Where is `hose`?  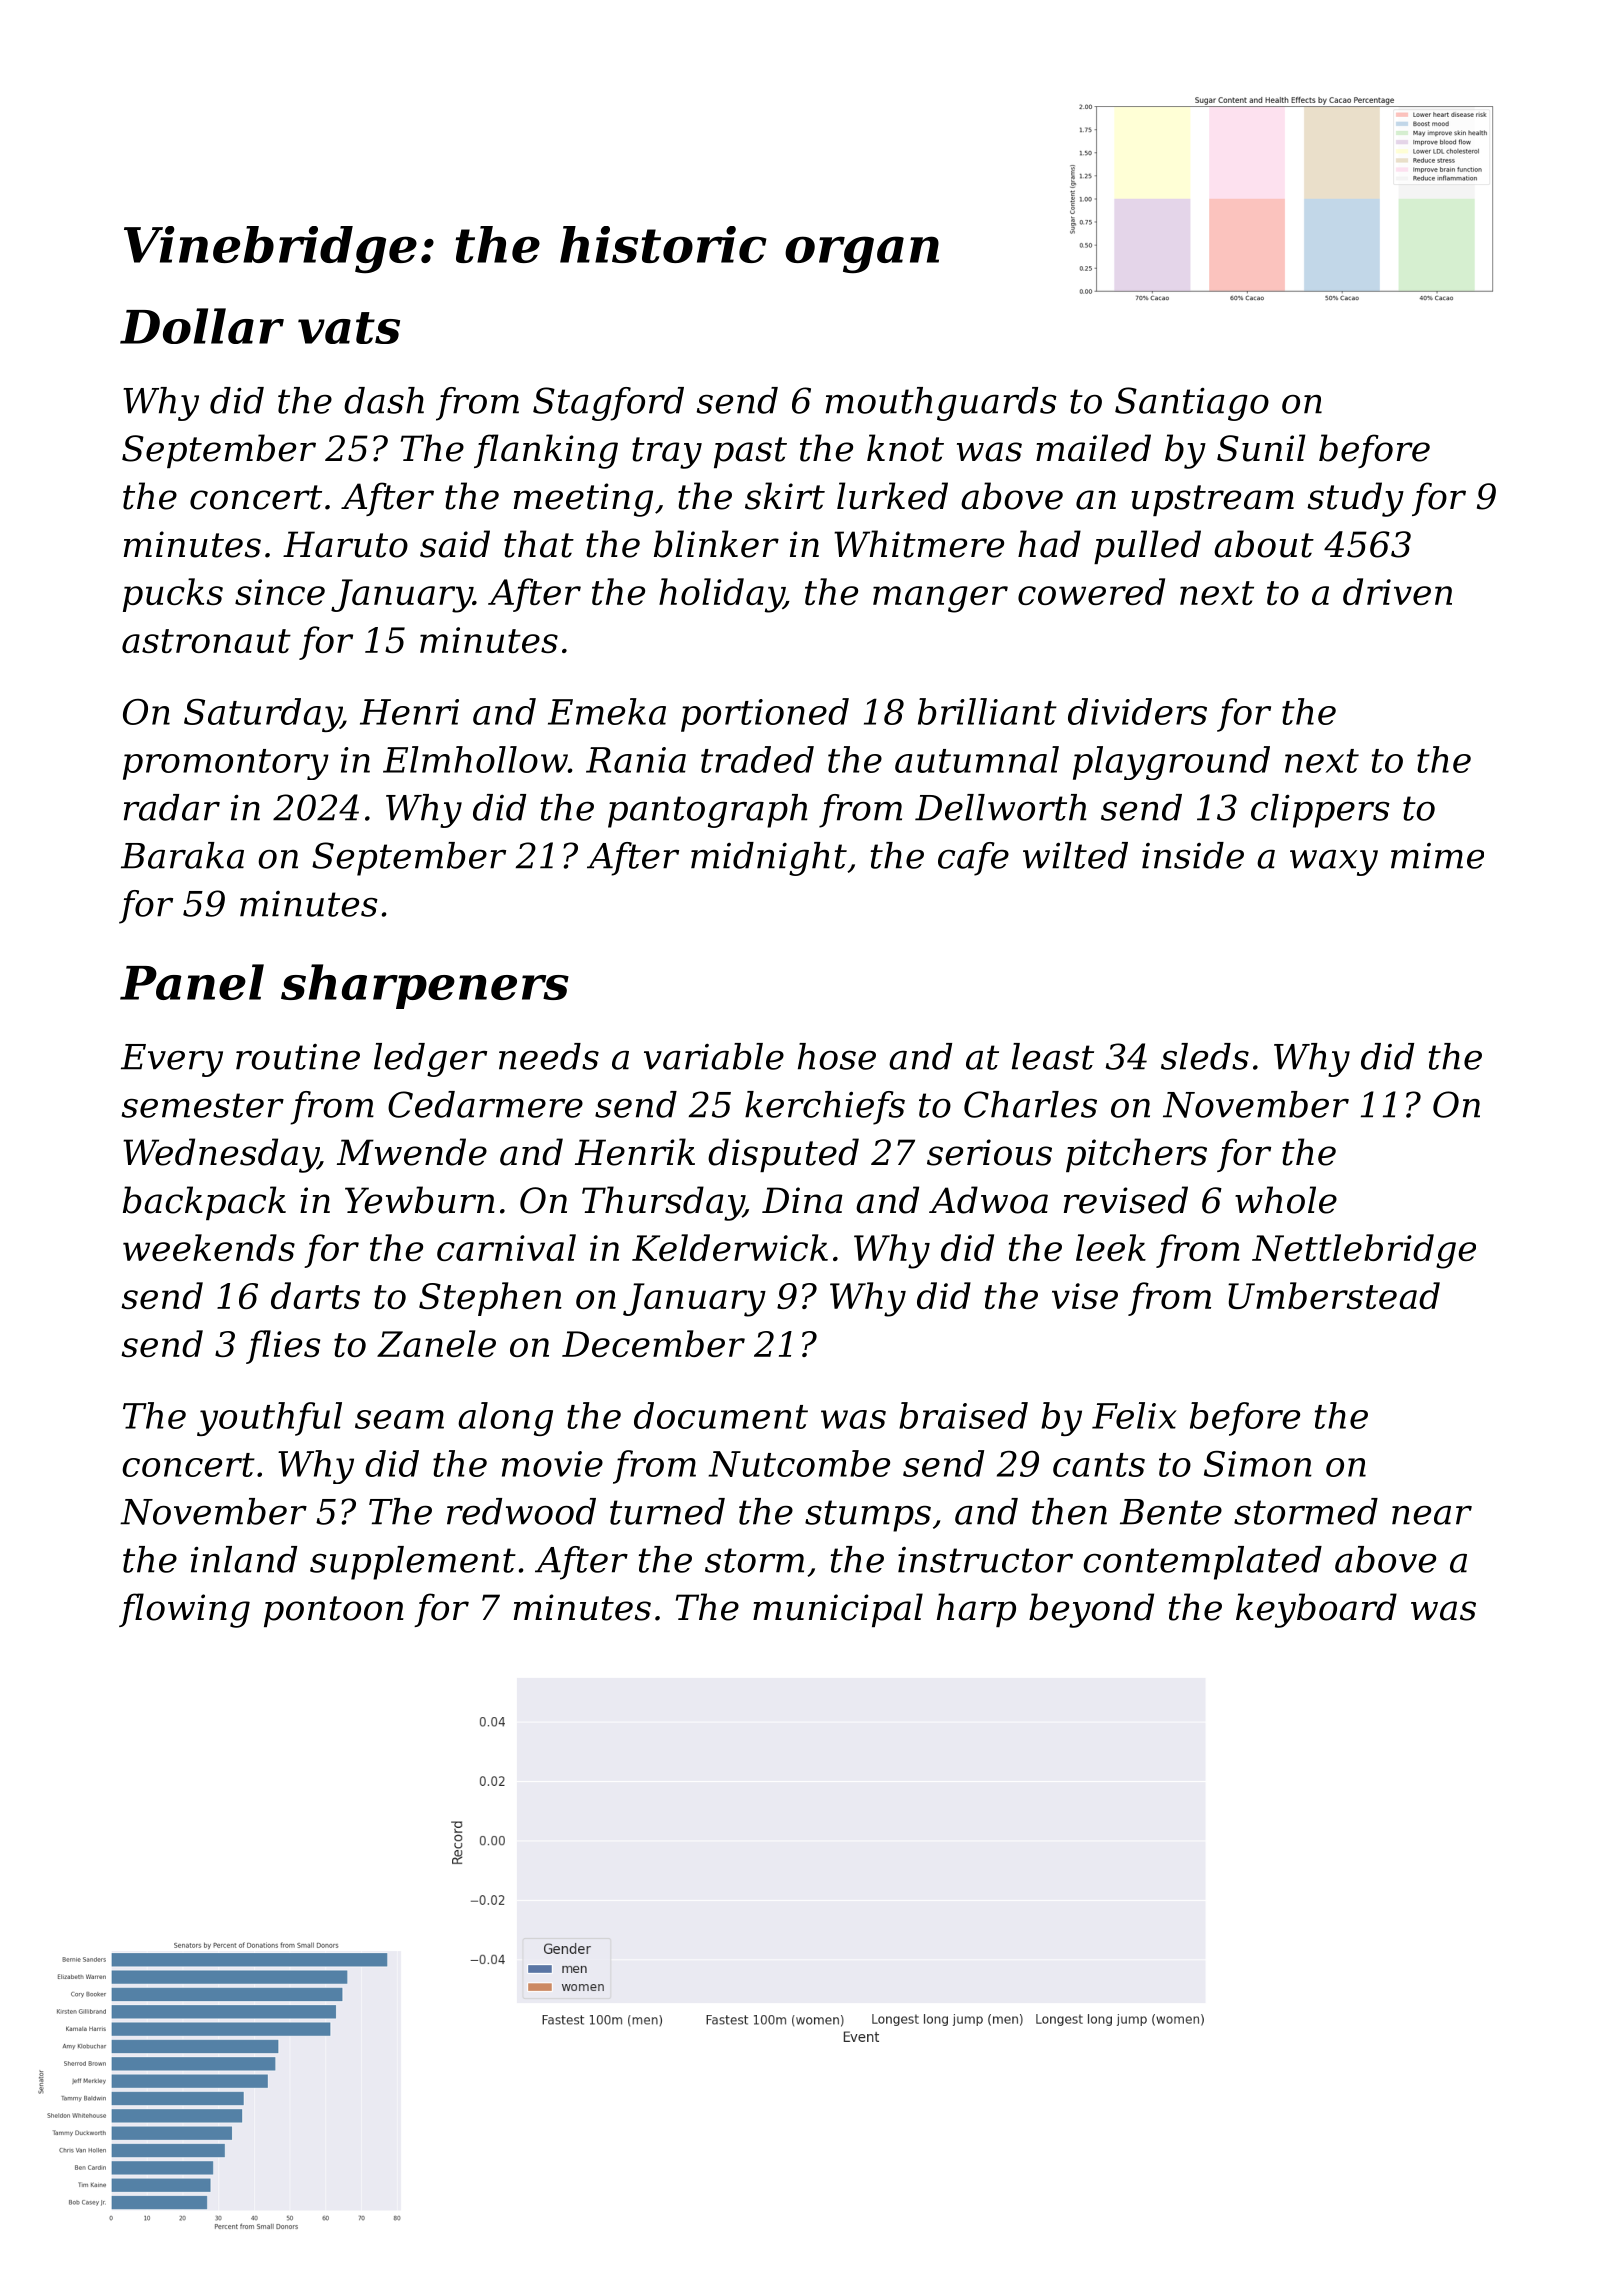
hose is located at coordinates (837, 1056).
